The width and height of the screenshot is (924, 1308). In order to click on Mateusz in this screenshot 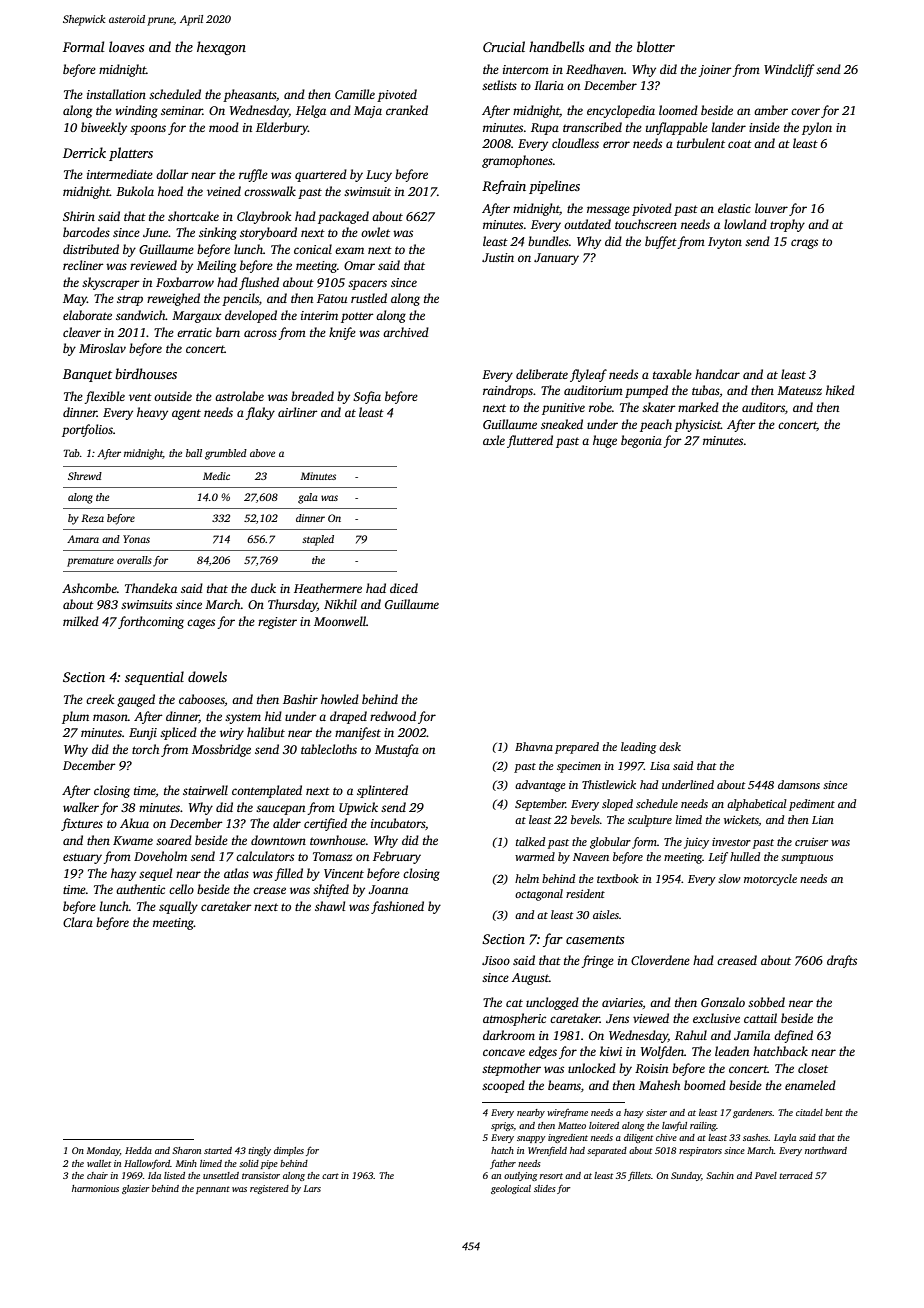, I will do `click(799, 390)`.
